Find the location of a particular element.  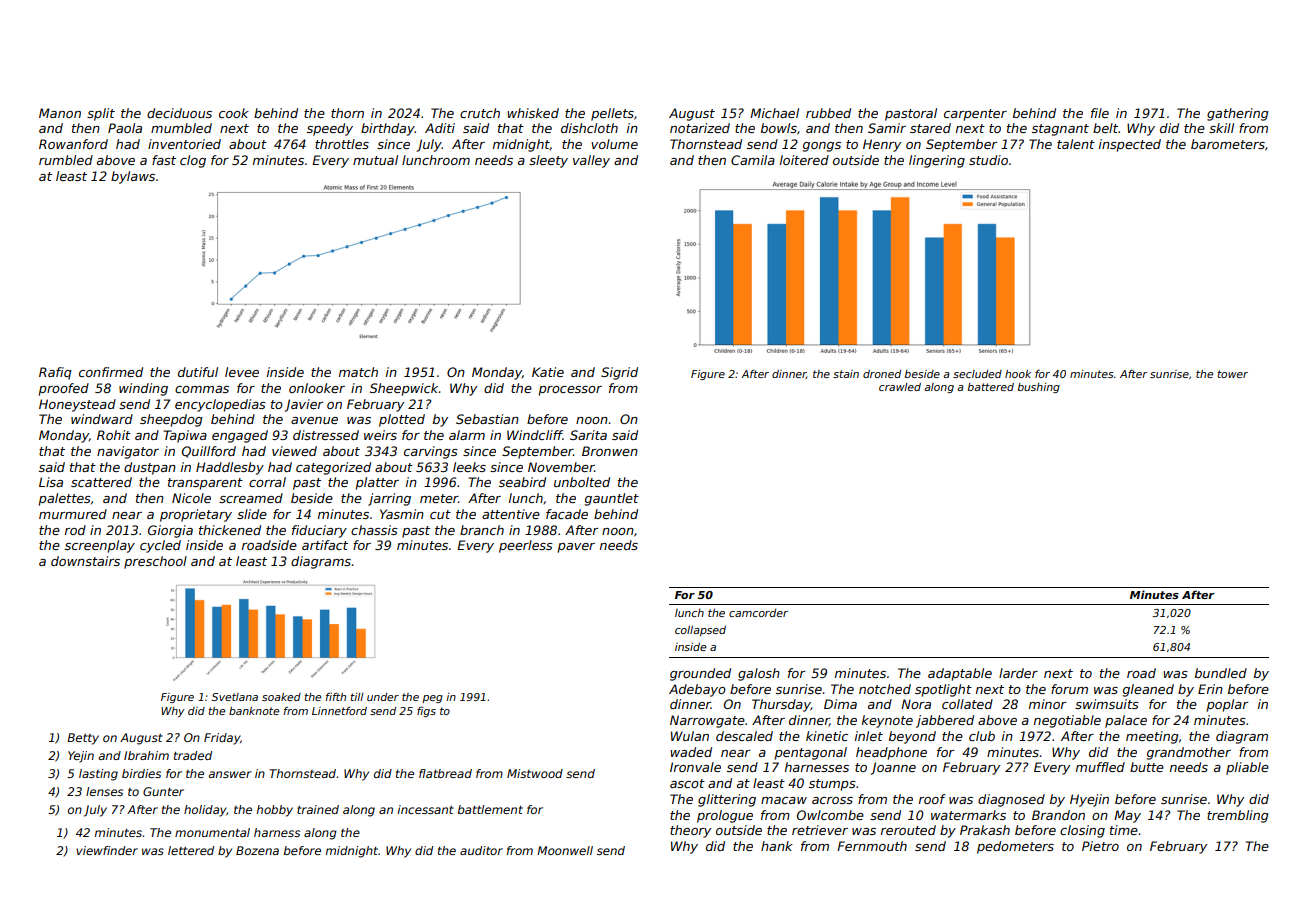

bylaws is located at coordinates (133, 177).
